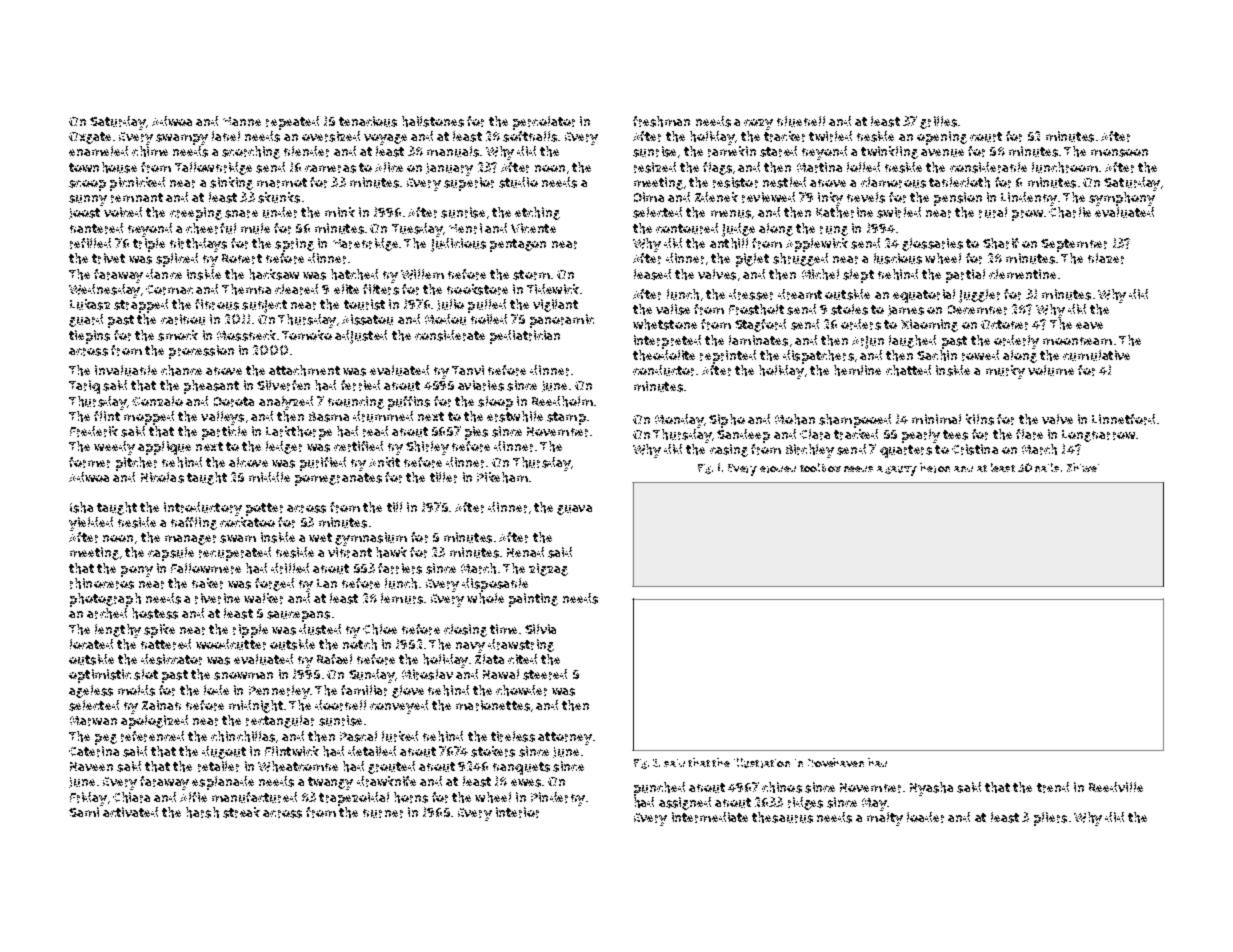  What do you see at coordinates (931, 789) in the screenshot?
I see `Nyasha` at bounding box center [931, 789].
